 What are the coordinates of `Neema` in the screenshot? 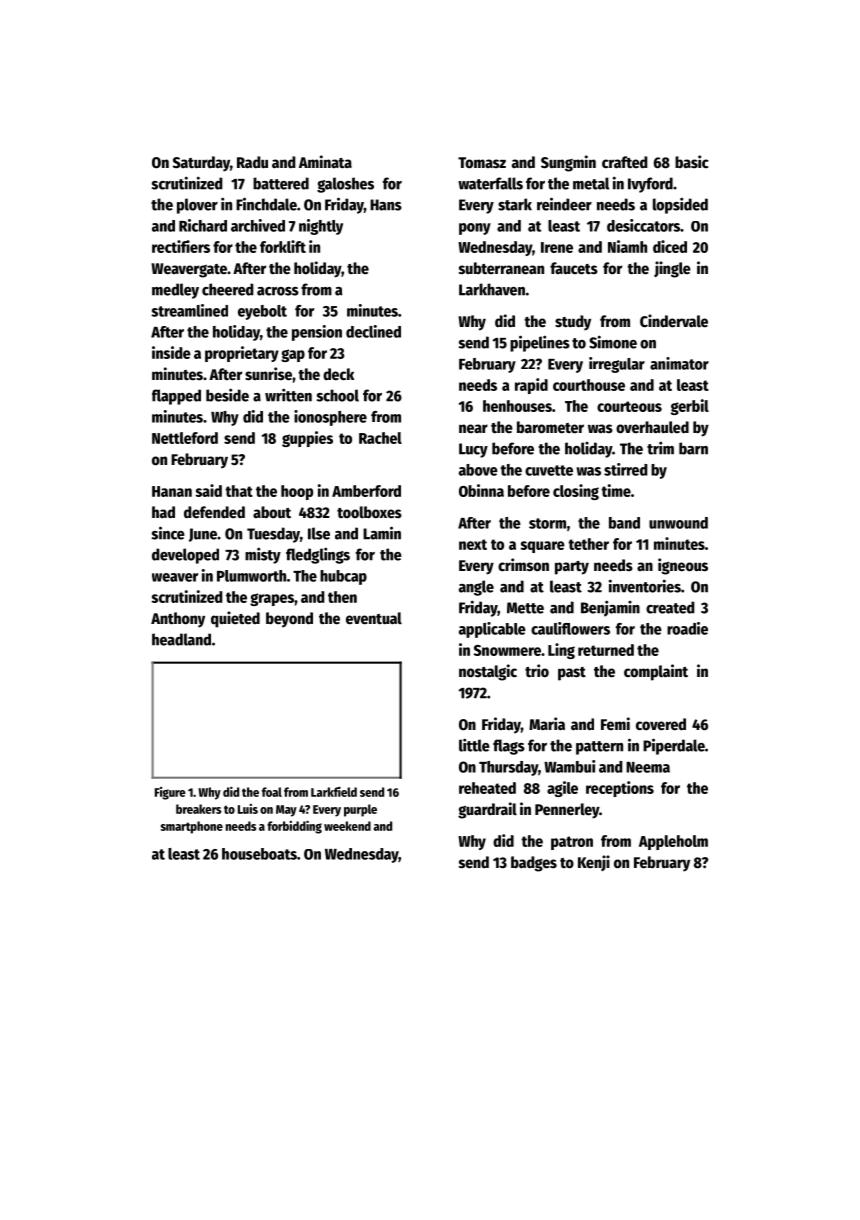 It's located at (648, 767).
